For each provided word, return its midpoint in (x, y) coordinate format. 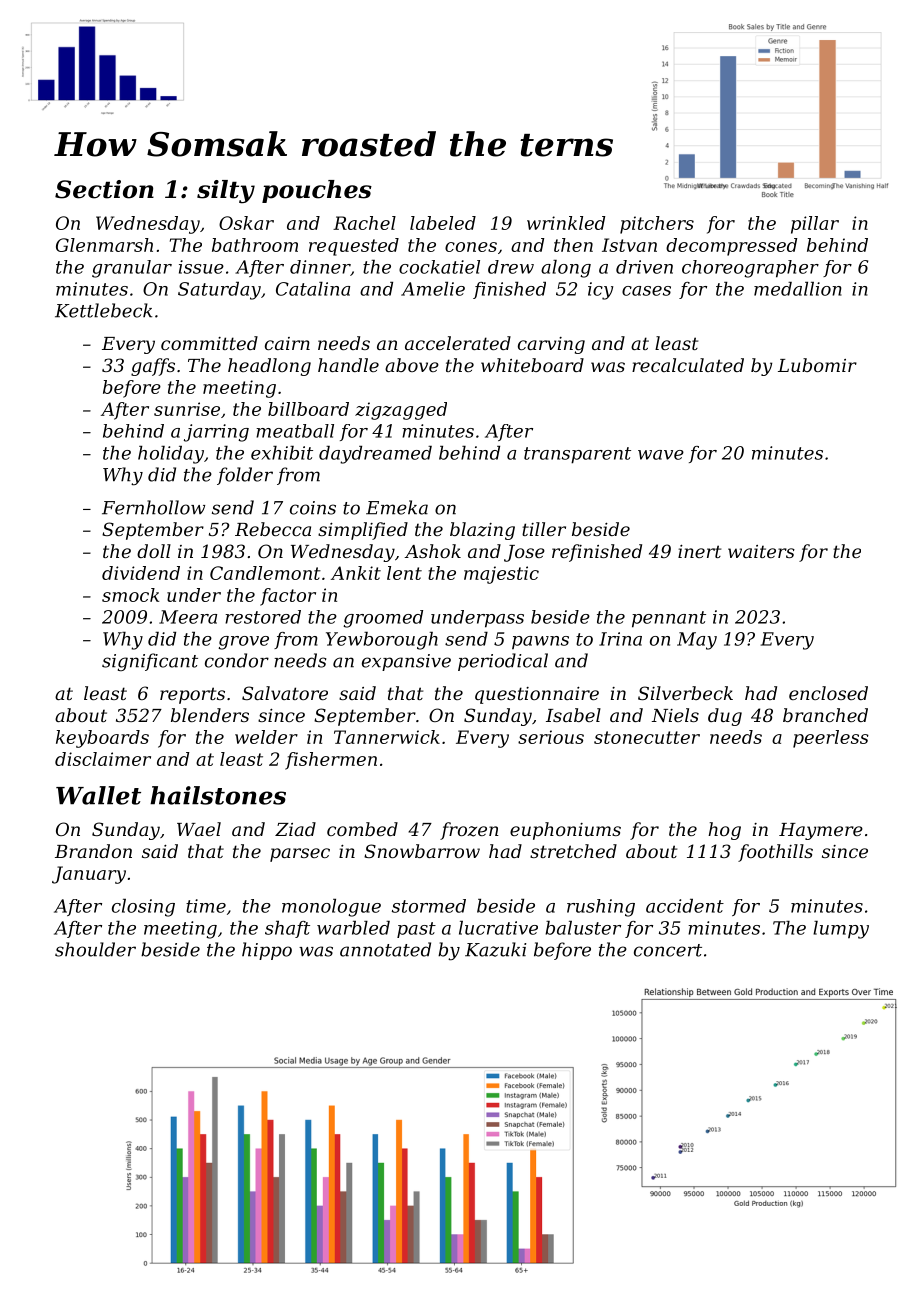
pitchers (657, 225)
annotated (385, 949)
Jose (524, 553)
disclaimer (103, 759)
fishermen (331, 761)
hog (724, 831)
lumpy (841, 930)
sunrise (187, 409)
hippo (267, 951)
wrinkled (566, 223)
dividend (141, 573)
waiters (761, 551)
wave (661, 455)
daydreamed (375, 455)
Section (104, 189)
